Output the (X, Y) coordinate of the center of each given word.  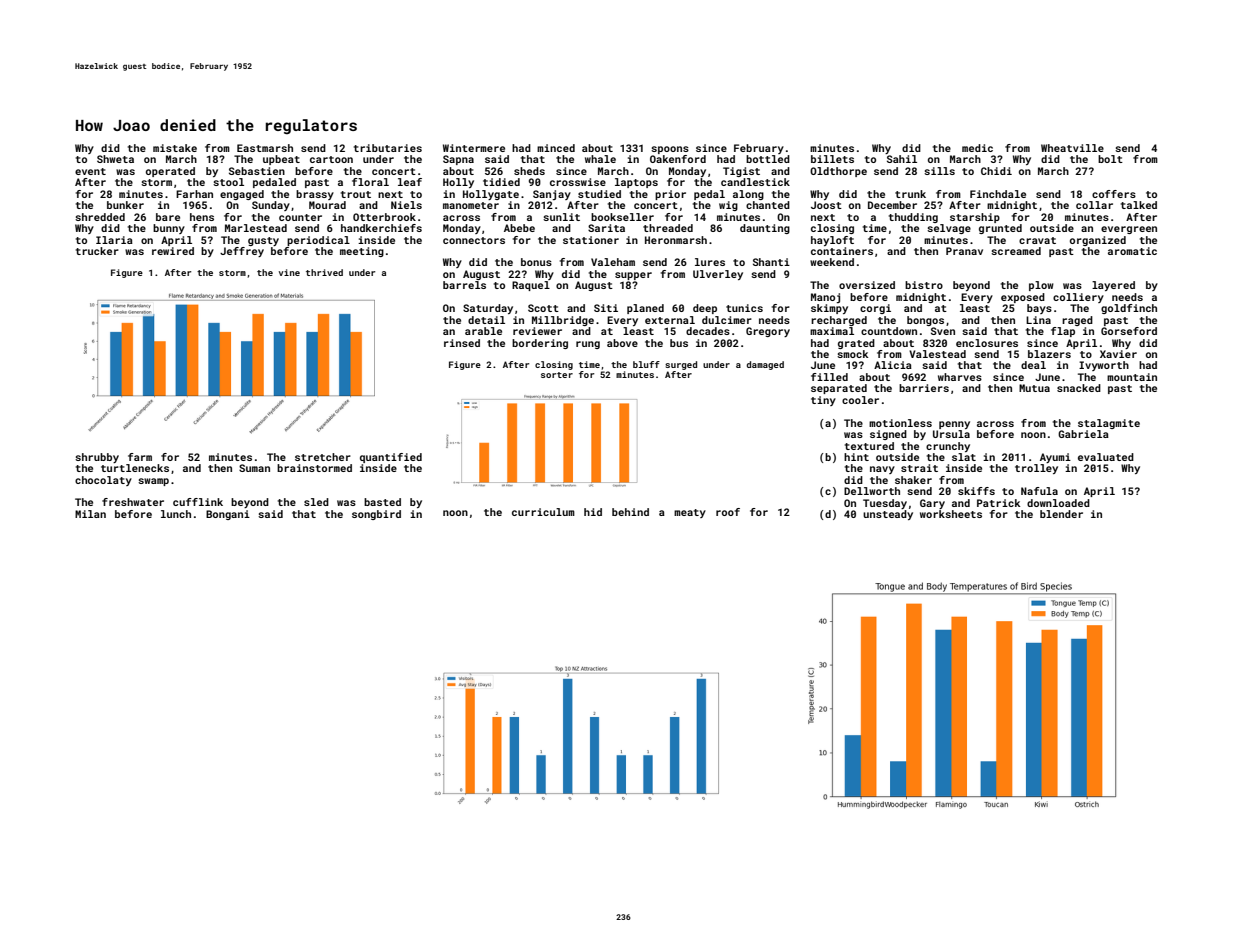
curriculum (543, 512)
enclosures (987, 343)
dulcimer (727, 320)
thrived (324, 272)
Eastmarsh (265, 148)
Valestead (937, 354)
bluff (646, 364)
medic (977, 148)
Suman (254, 468)
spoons (670, 150)
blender (1061, 514)
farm (140, 457)
